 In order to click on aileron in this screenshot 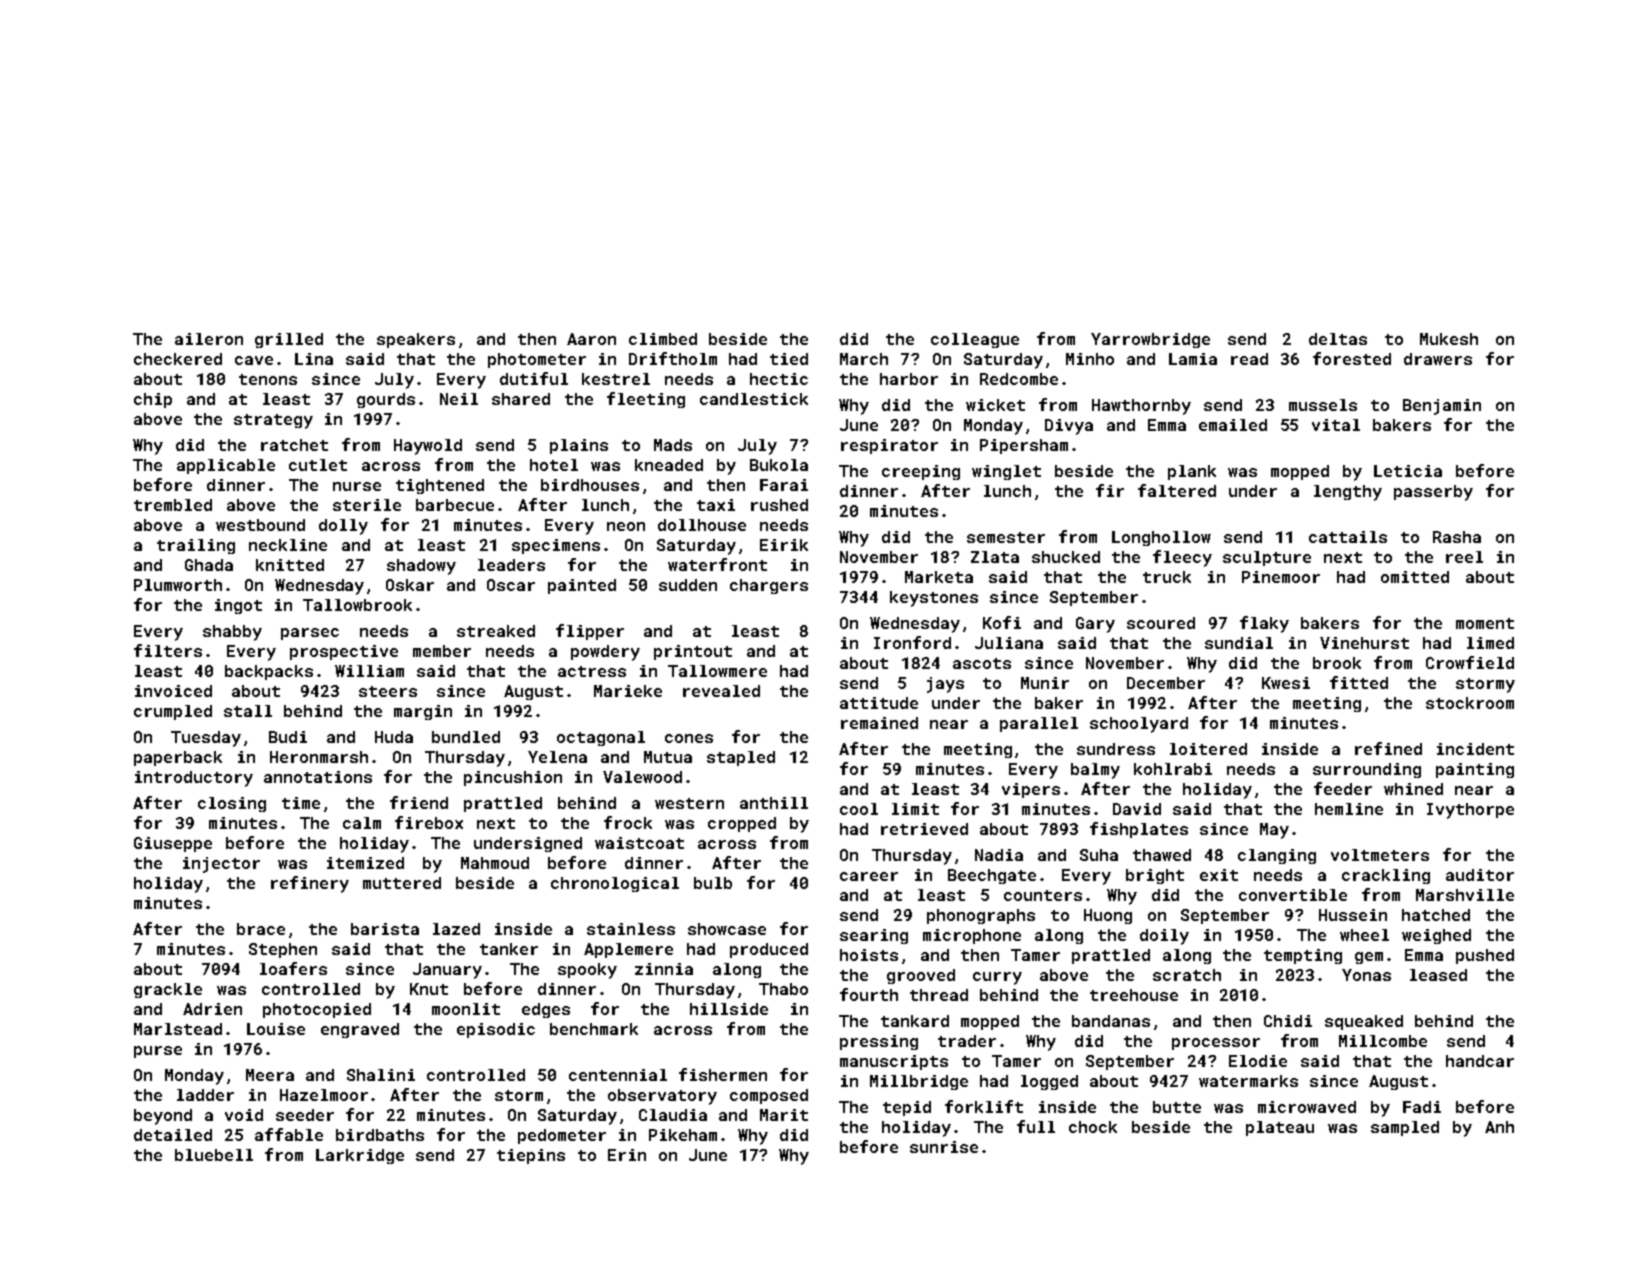, I will do `click(209, 339)`.
